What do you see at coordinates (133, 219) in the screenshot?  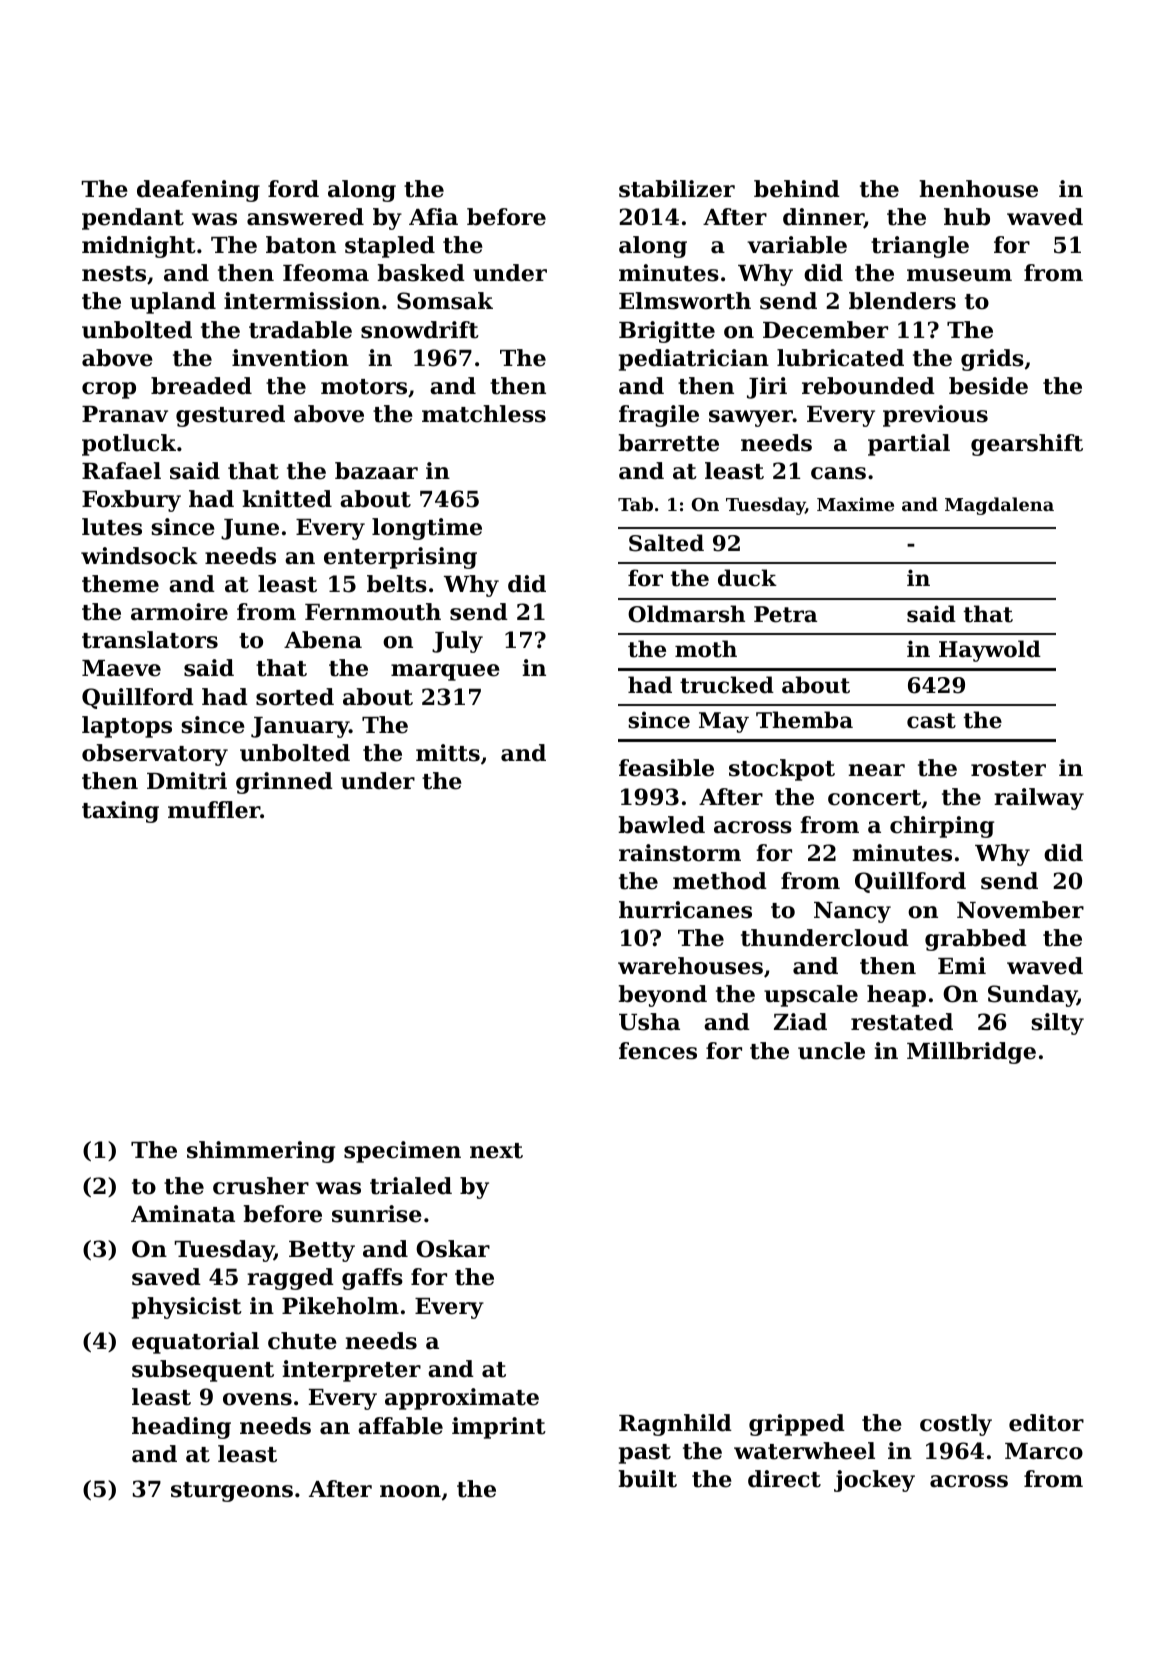 I see `pendant` at bounding box center [133, 219].
